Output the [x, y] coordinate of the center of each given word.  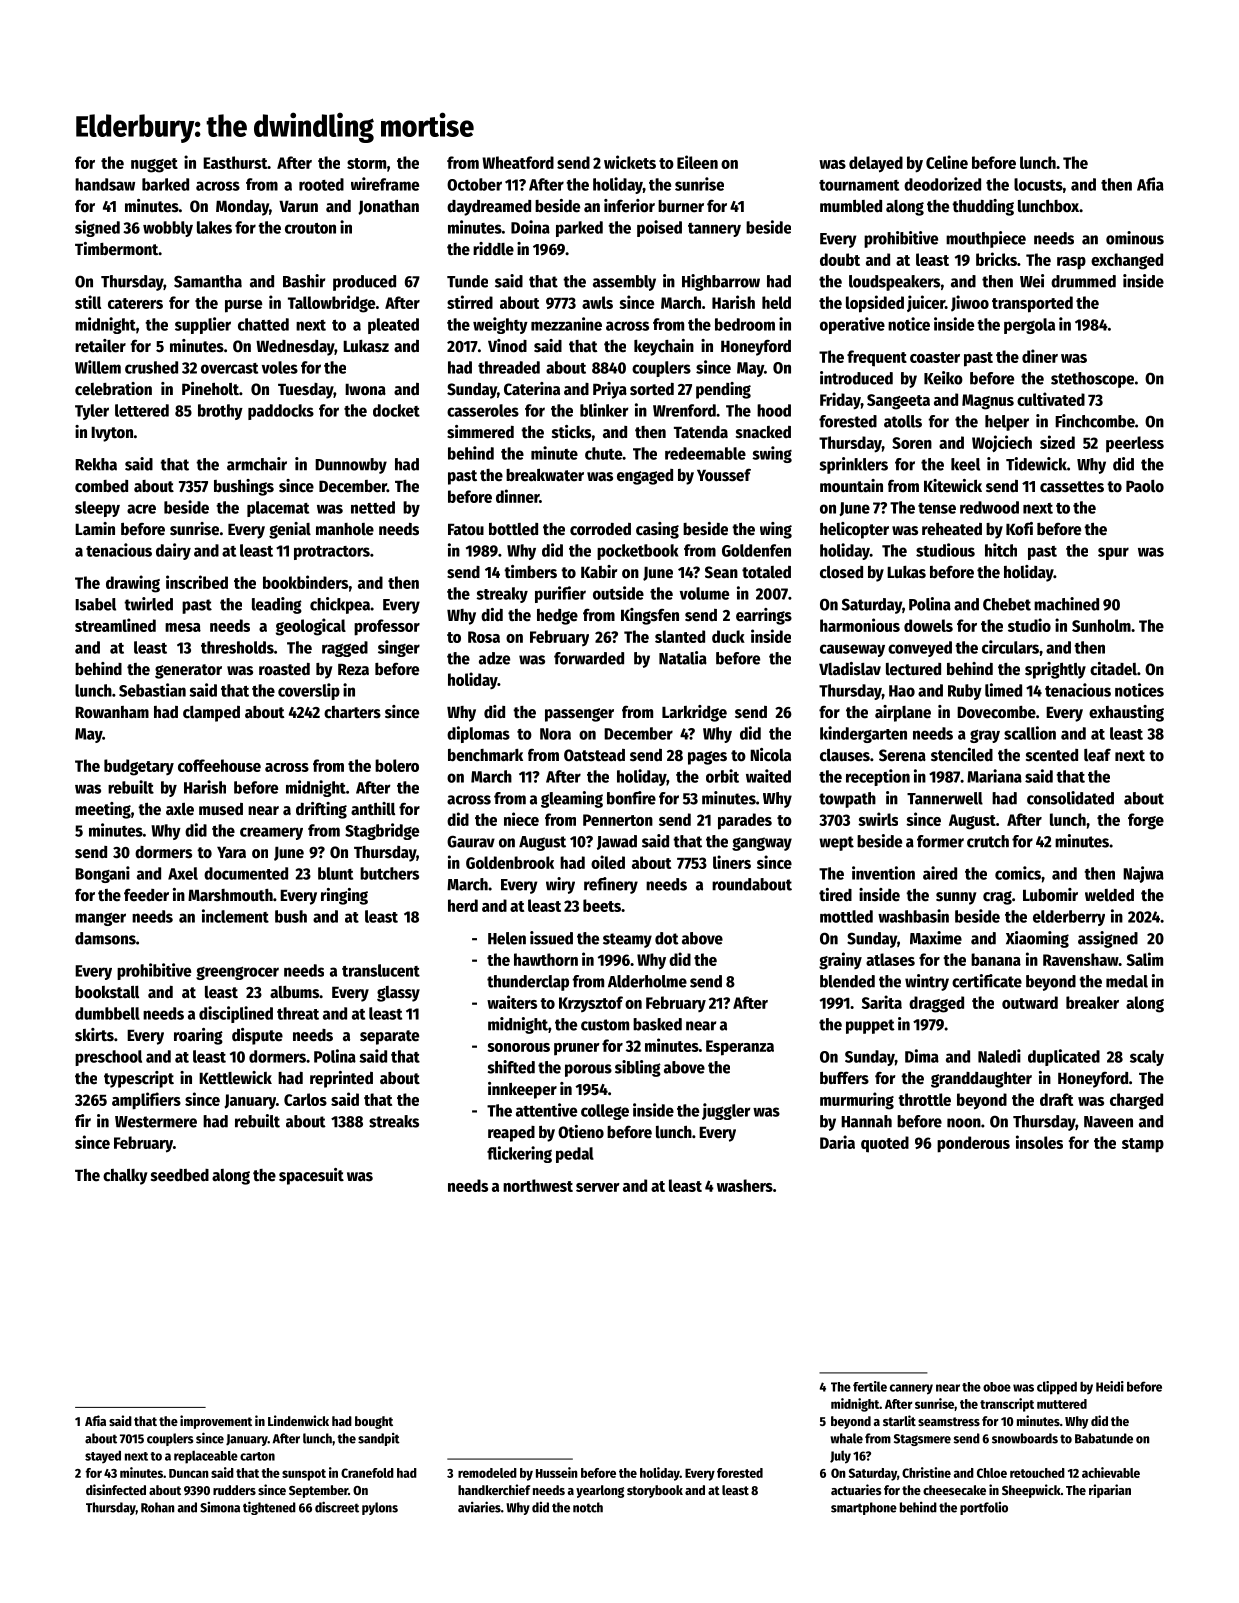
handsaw [105, 184]
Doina [530, 227]
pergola [1029, 326]
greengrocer [237, 973]
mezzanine [566, 324]
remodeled [487, 1473]
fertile [870, 1386]
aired [940, 873]
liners [732, 862]
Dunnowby [351, 466]
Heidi [1110, 1386]
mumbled [851, 206]
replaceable [206, 1457]
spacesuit [311, 1176]
